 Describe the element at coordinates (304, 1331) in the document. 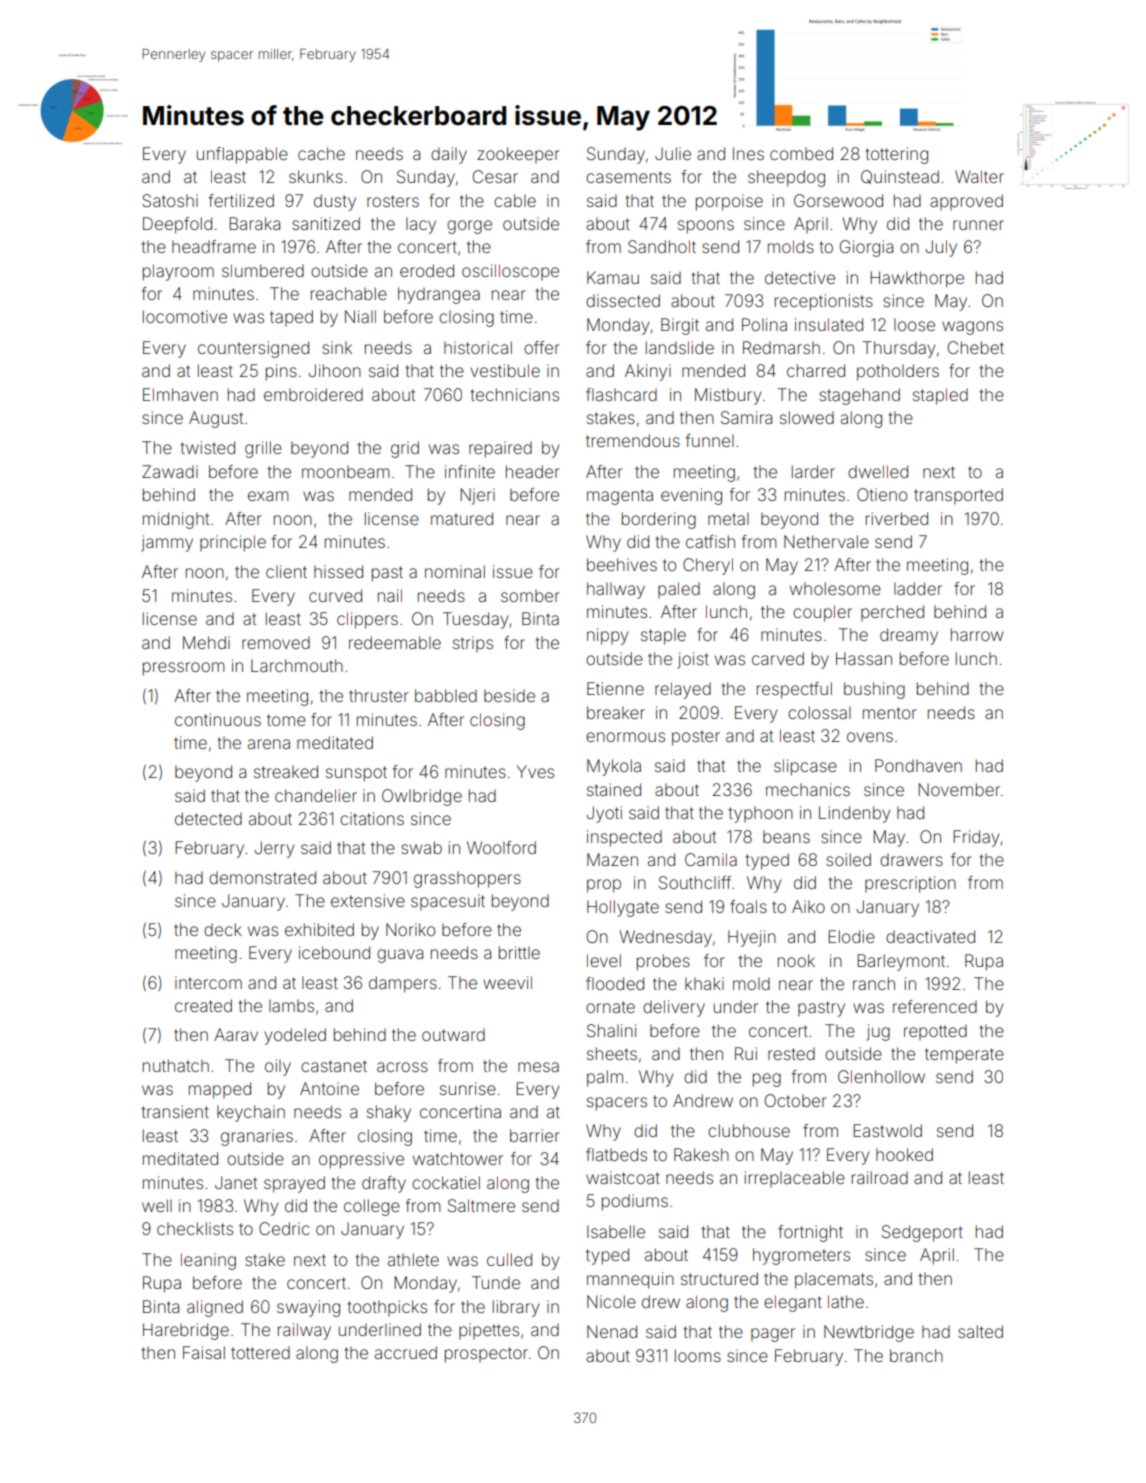

I see `railway` at that location.
